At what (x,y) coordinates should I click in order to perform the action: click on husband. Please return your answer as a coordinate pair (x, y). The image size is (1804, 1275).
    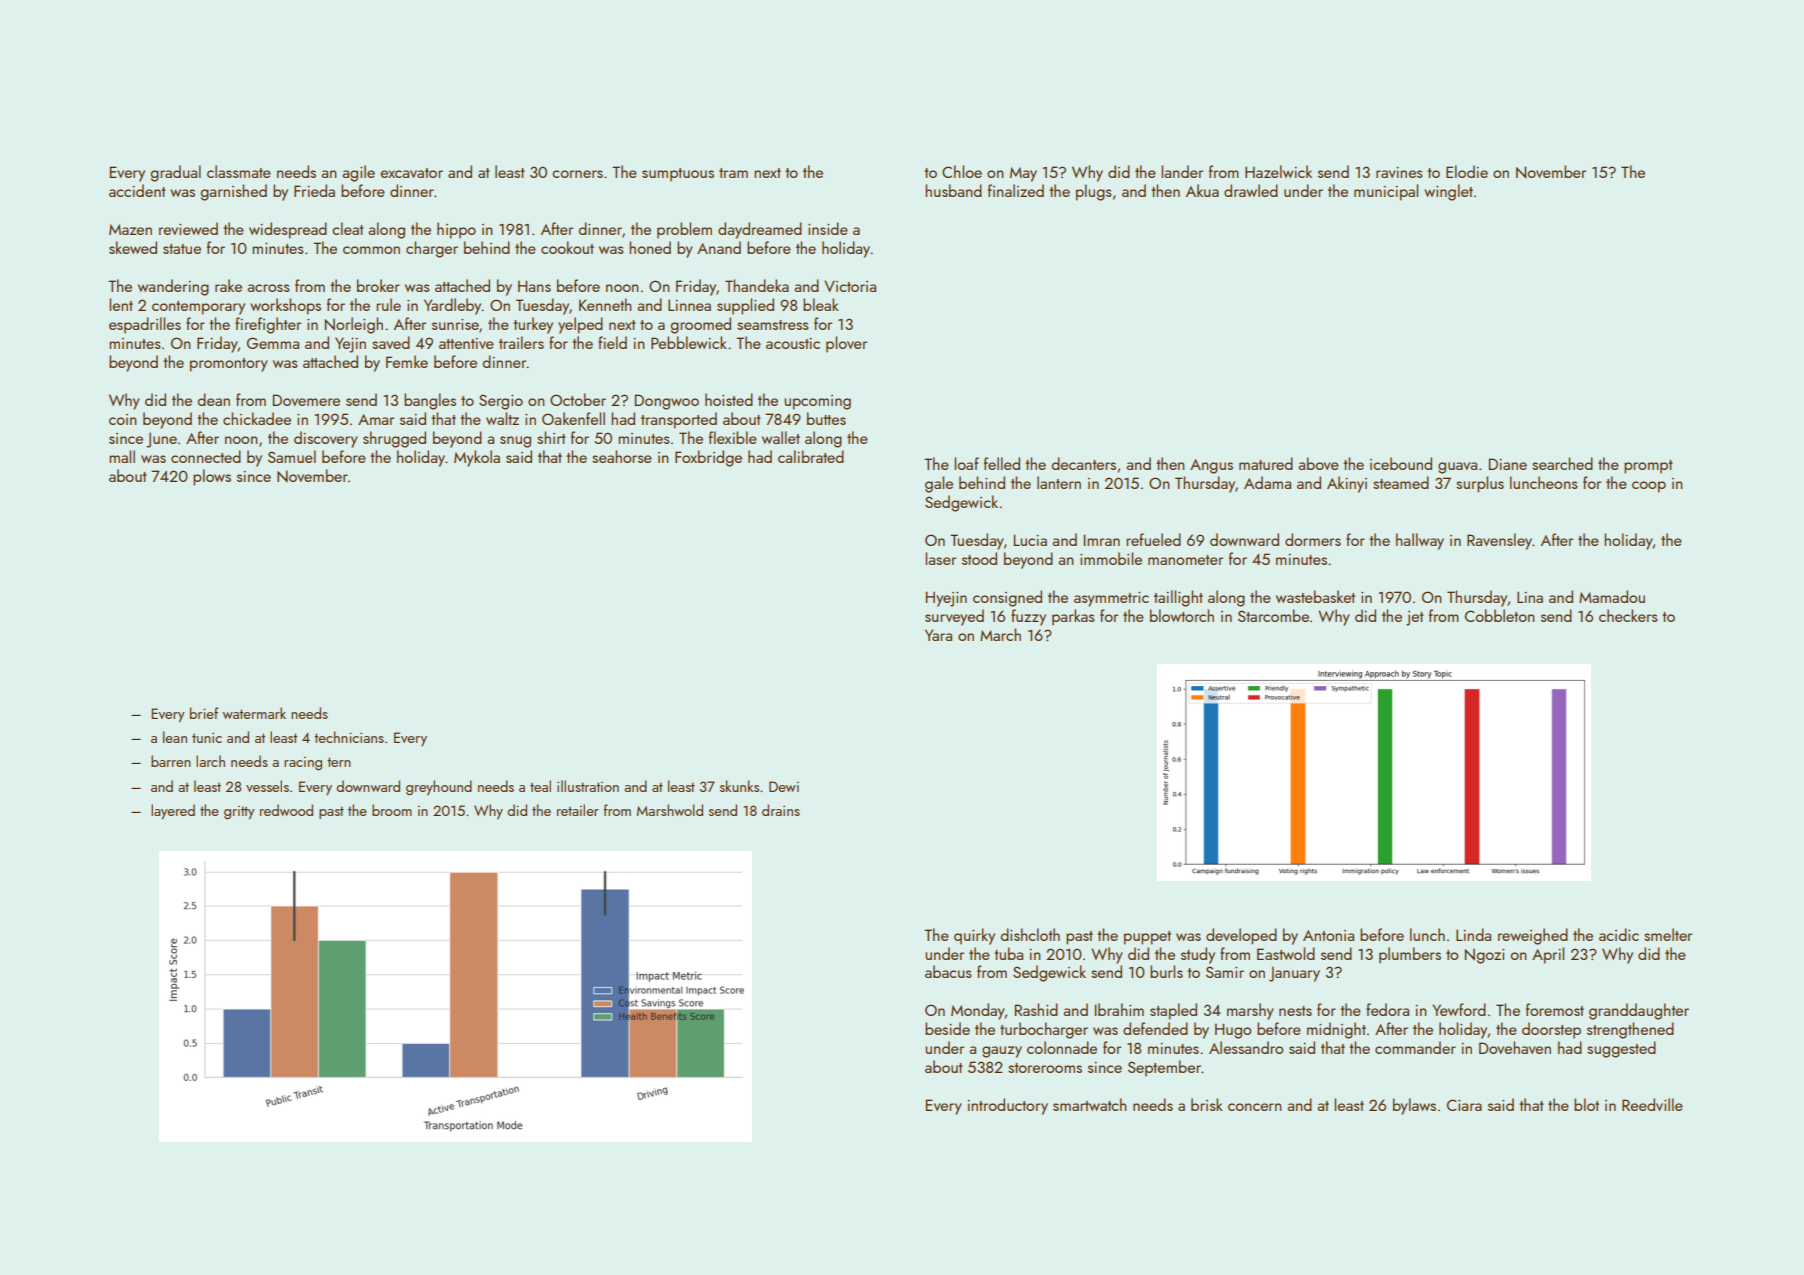
    Looking at the image, I should click on (953, 190).
